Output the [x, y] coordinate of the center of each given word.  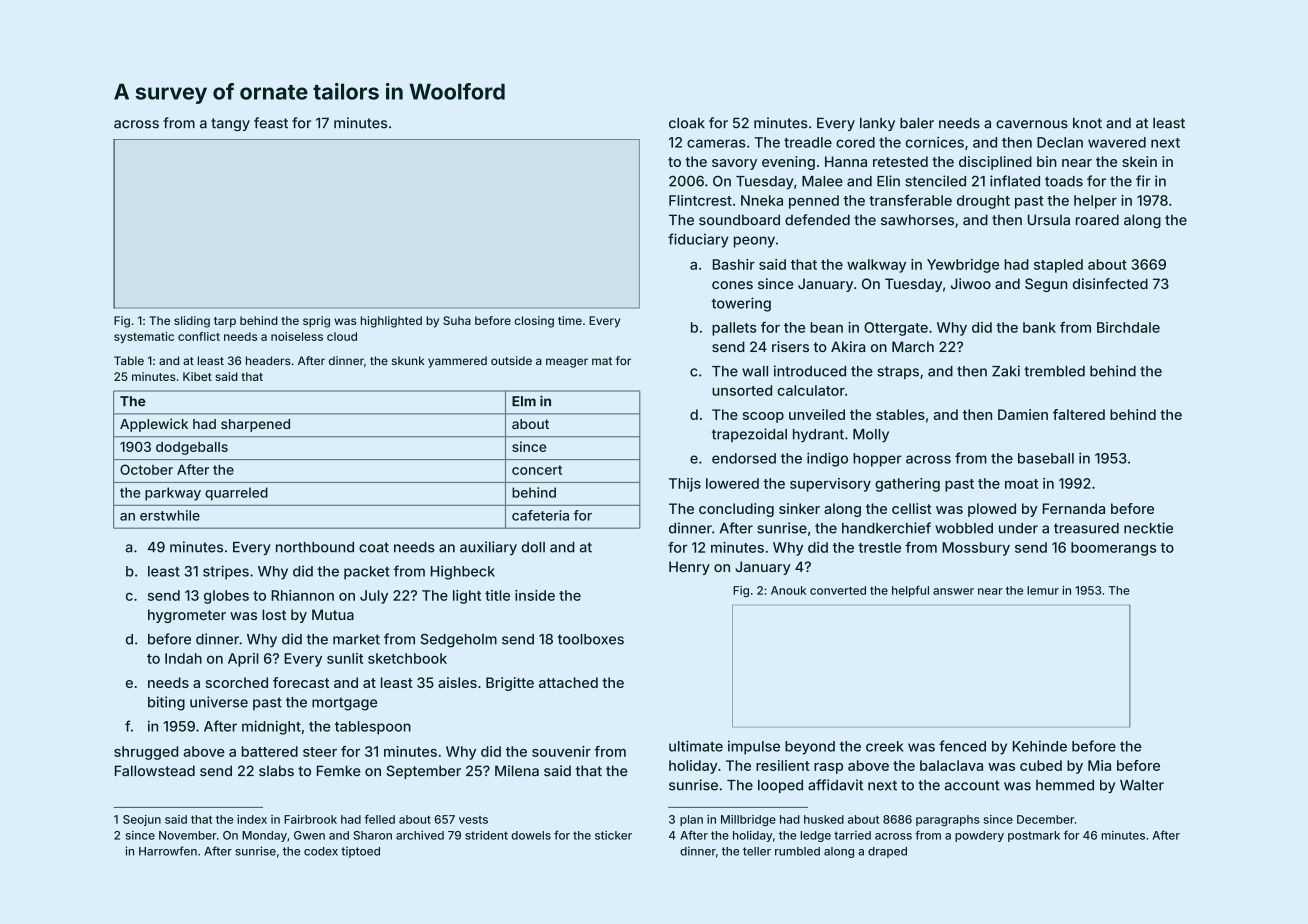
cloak [687, 123]
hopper [877, 460]
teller [757, 851]
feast [271, 123]
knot [1087, 123]
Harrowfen [168, 851]
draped [887, 852]
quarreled [236, 494]
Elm [524, 401]
